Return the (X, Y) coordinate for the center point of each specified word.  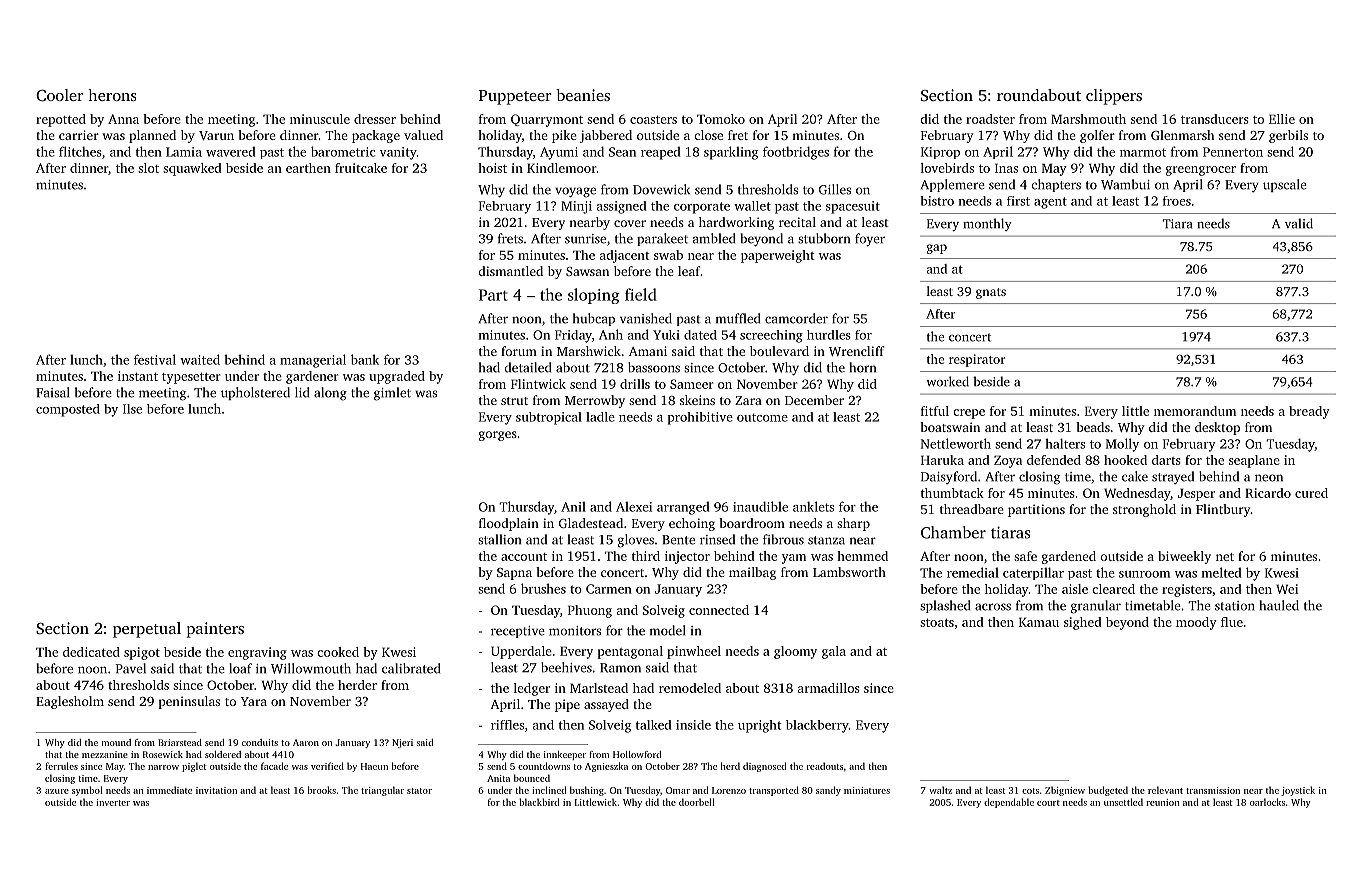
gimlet (392, 394)
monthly (987, 224)
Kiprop (940, 153)
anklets (813, 506)
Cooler (59, 95)
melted (1221, 572)
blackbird (539, 802)
